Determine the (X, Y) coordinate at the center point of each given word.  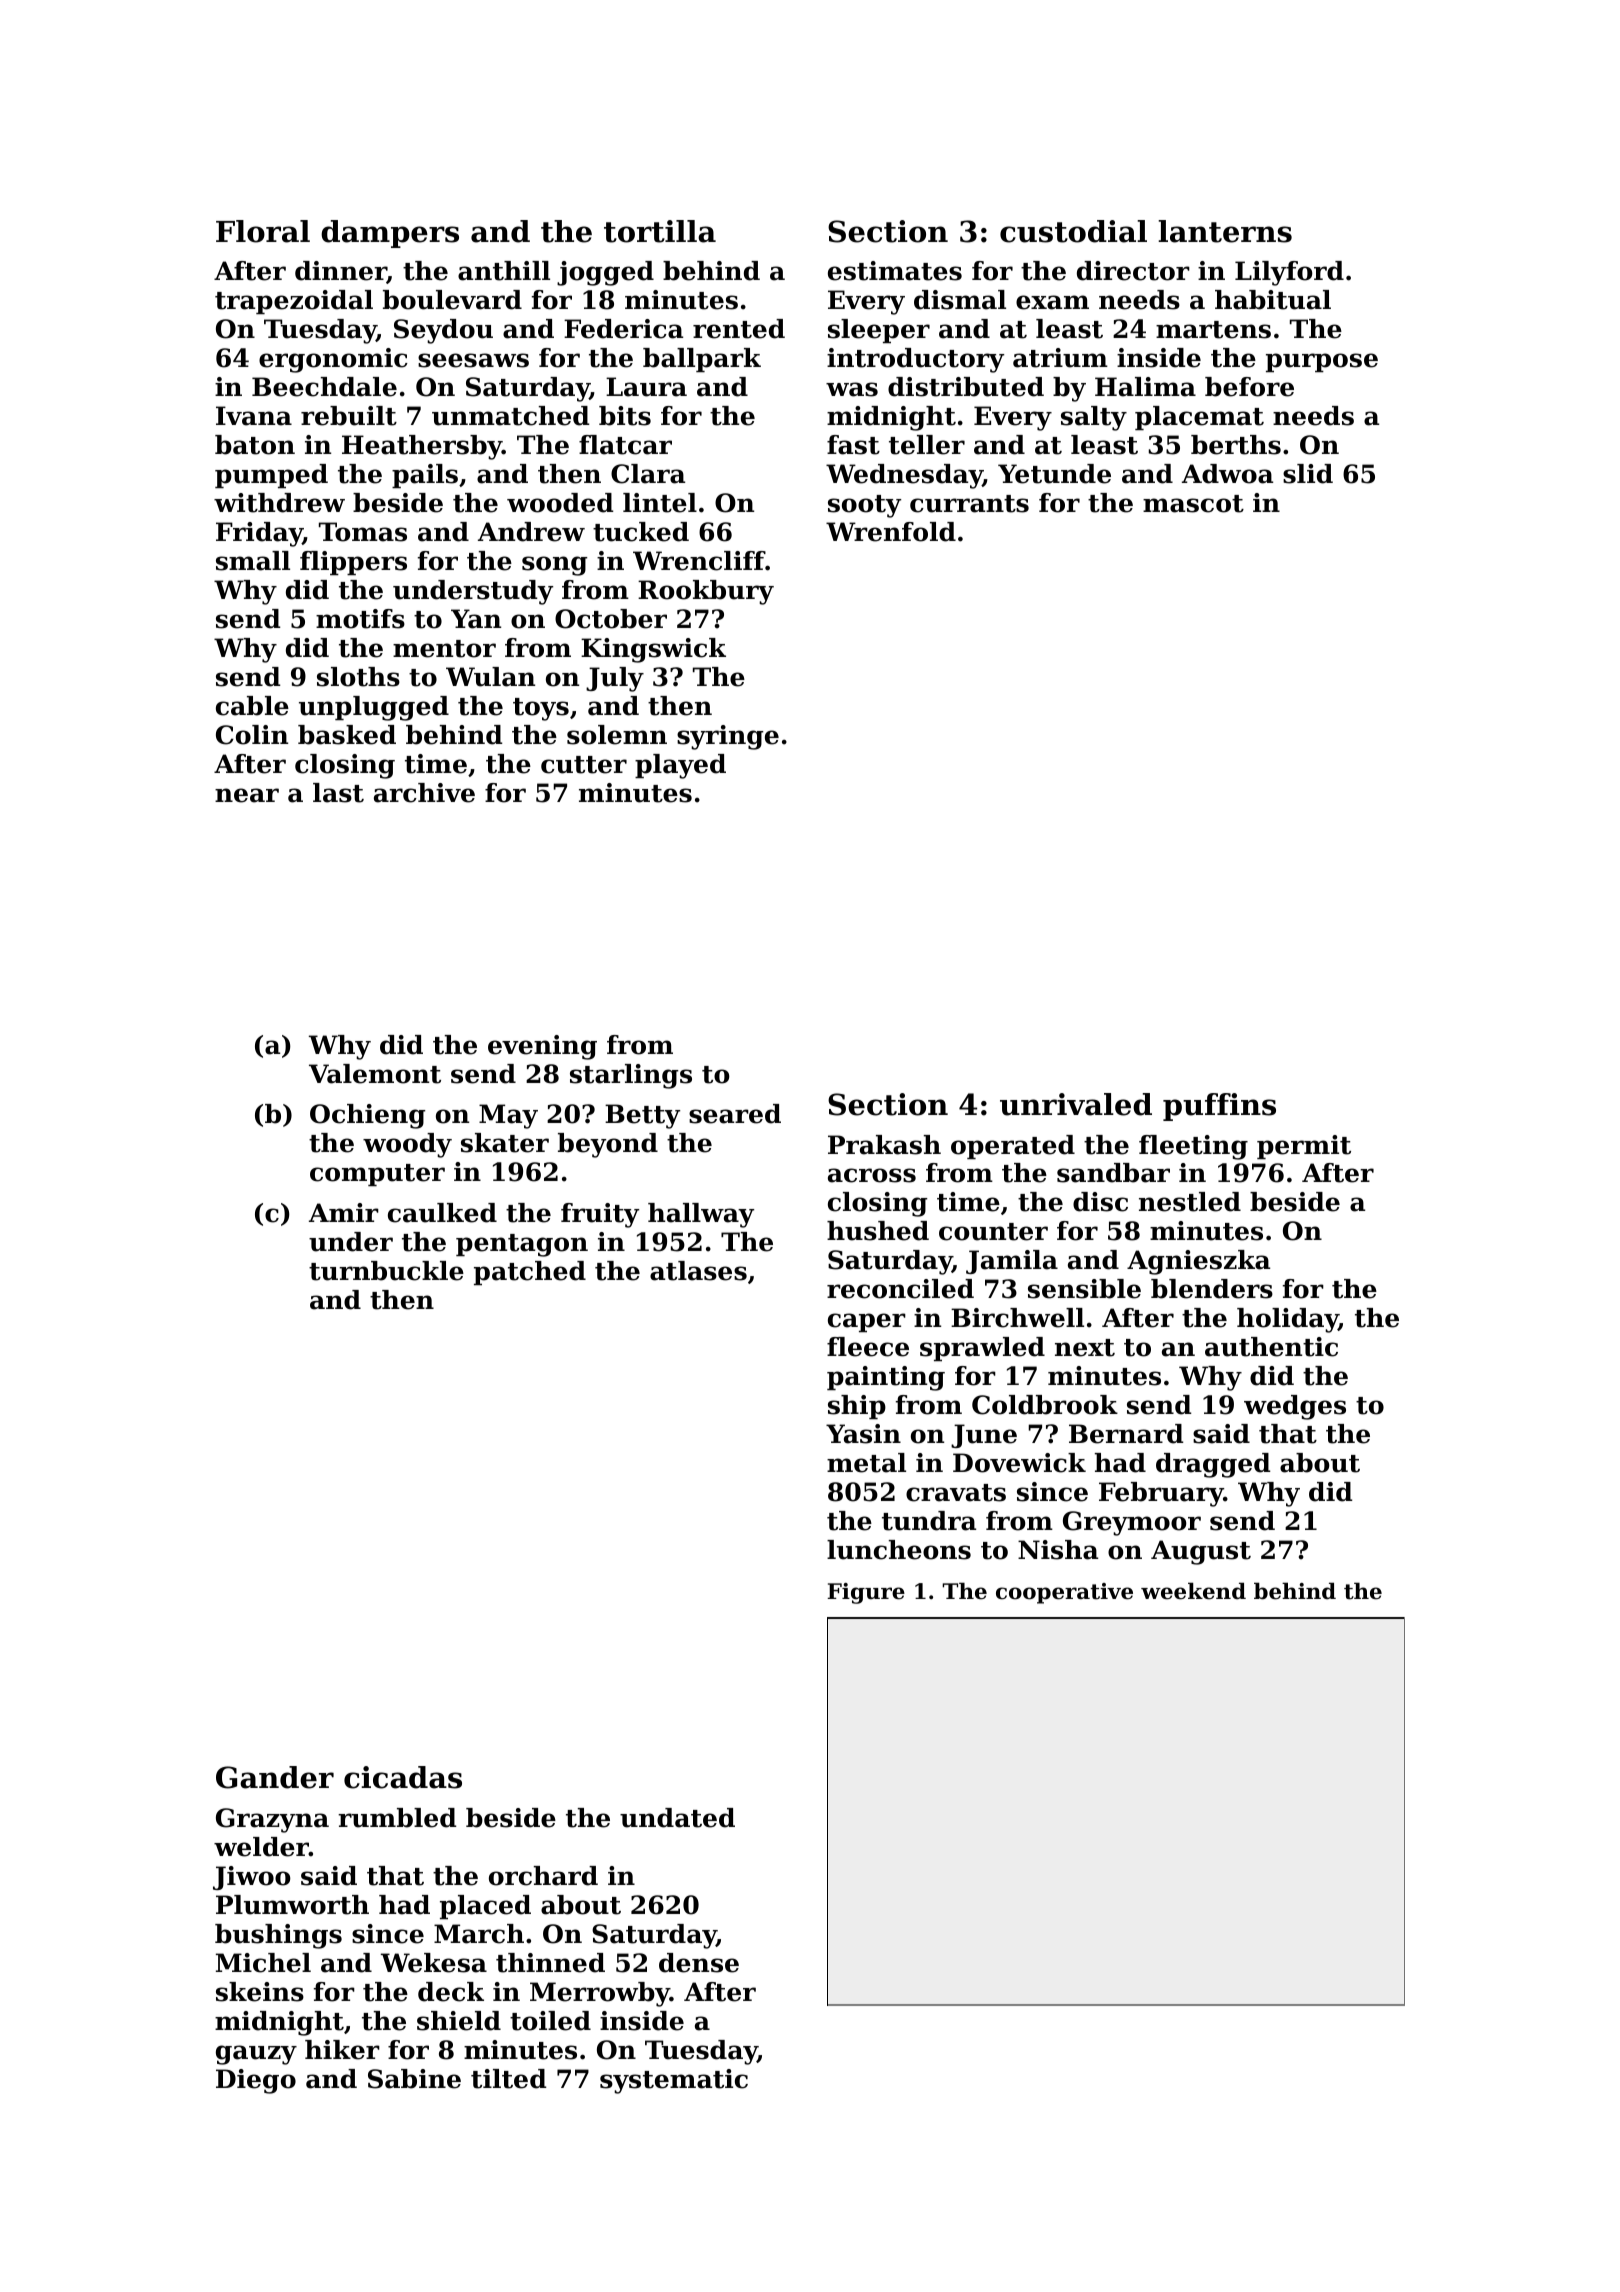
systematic (674, 2081)
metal (866, 1463)
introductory (915, 360)
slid (1308, 474)
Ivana (254, 416)
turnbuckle (386, 1271)
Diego (256, 2081)
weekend (1193, 1591)
